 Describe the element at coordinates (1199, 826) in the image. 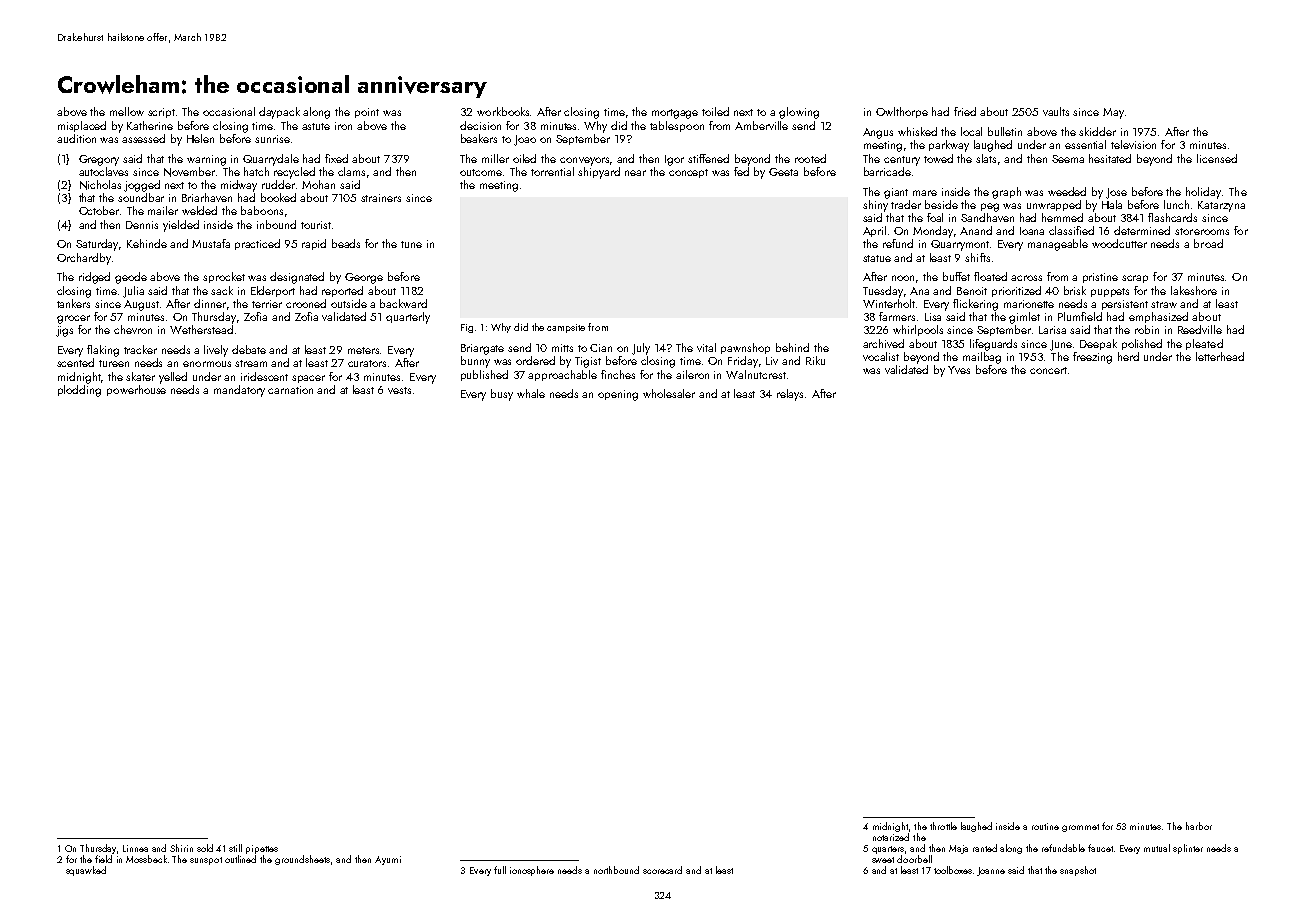

I see `harbor` at that location.
